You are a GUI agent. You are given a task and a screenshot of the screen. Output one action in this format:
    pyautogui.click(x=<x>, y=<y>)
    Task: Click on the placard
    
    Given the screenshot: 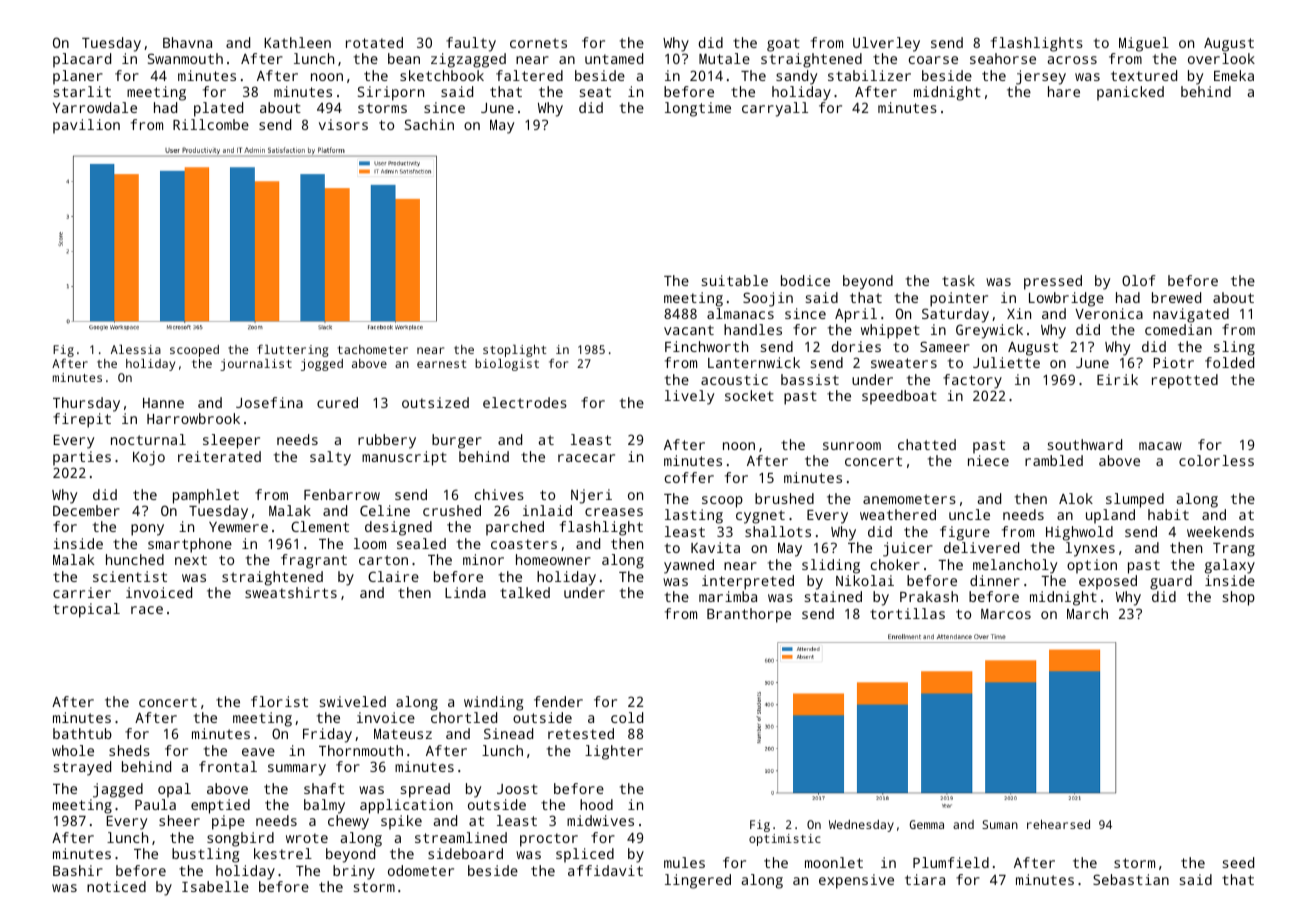 What is the action you would take?
    pyautogui.click(x=82, y=60)
